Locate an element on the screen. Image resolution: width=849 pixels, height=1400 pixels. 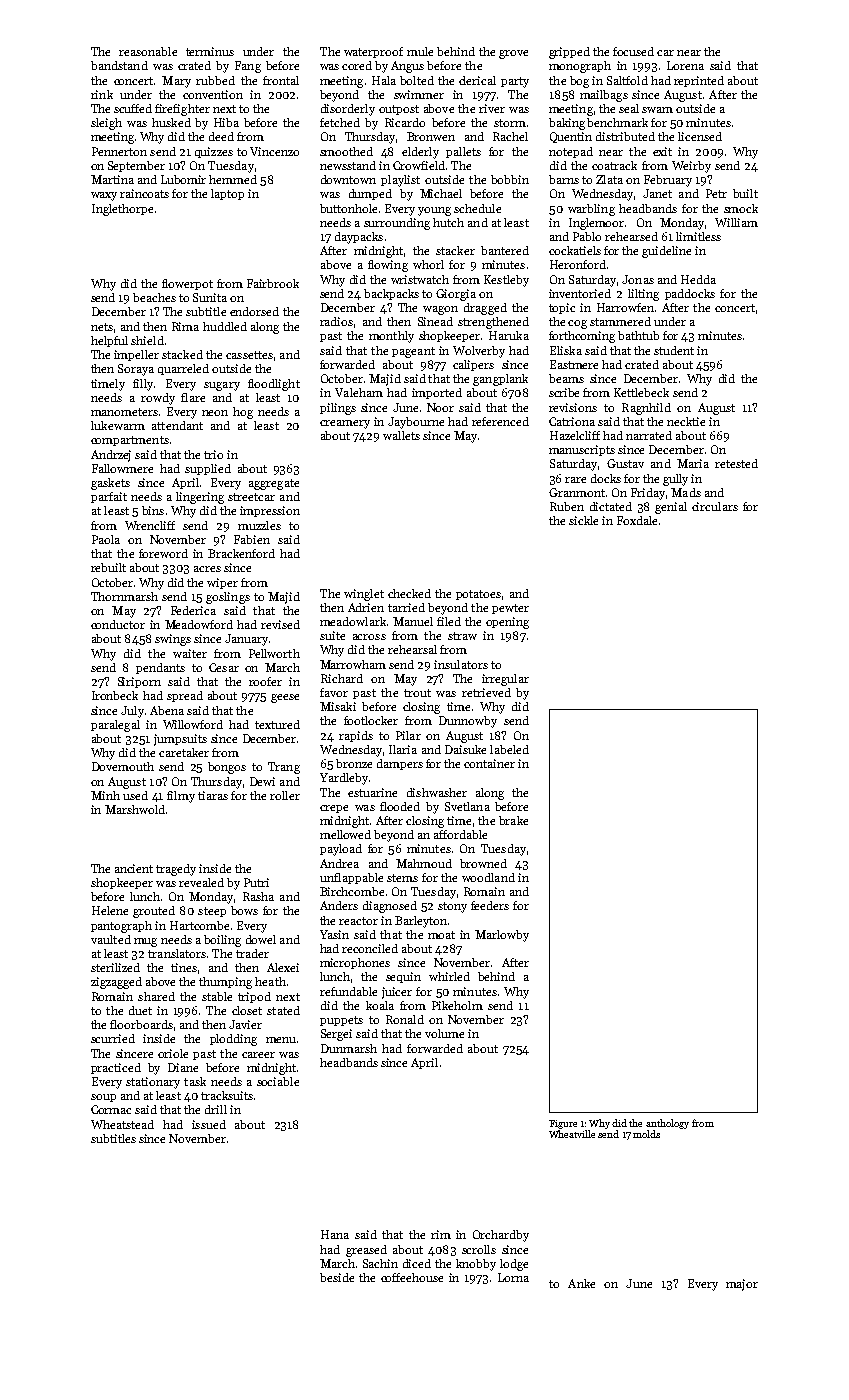
retested is located at coordinates (736, 463).
